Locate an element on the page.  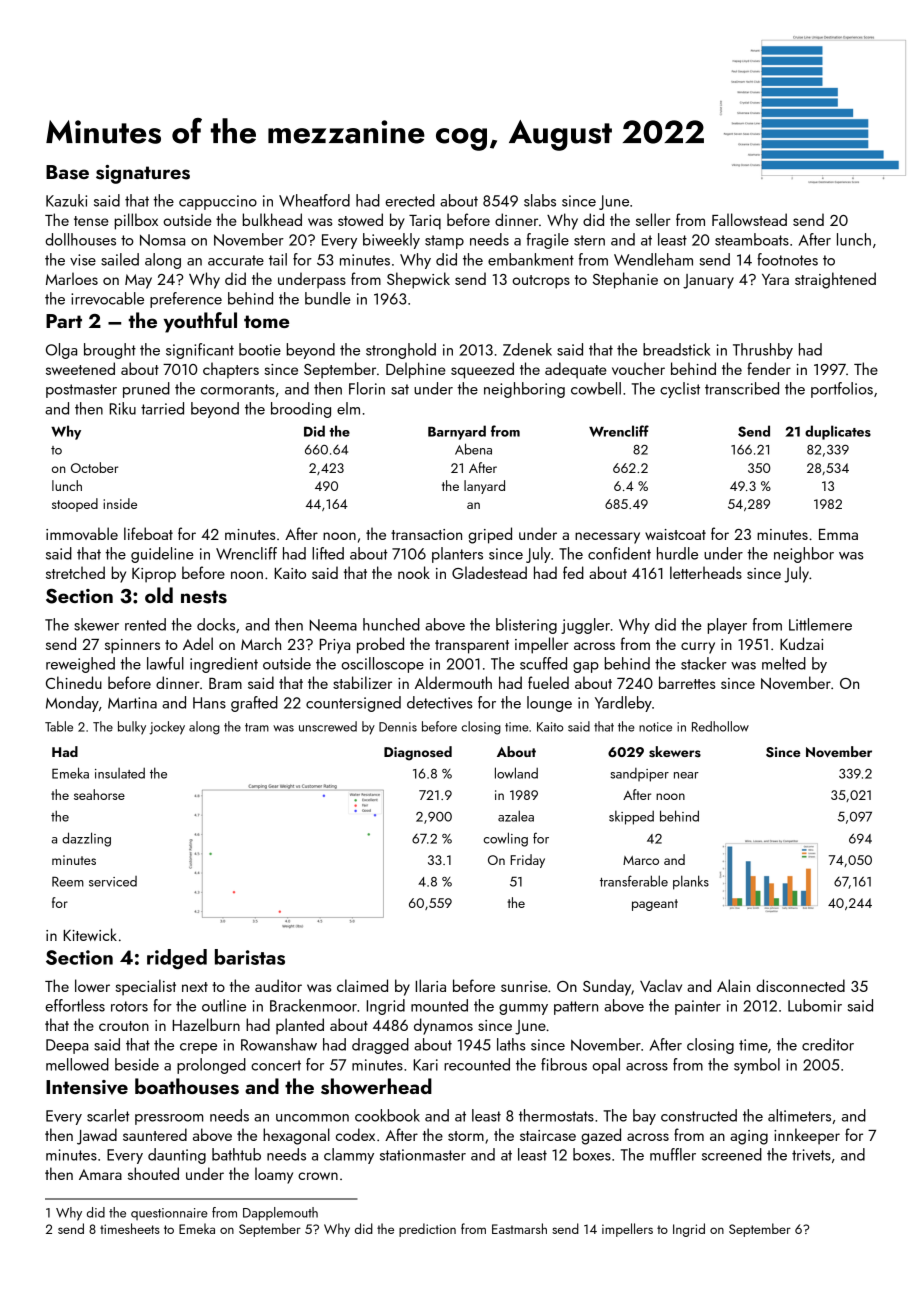
Redhollow is located at coordinates (720, 726).
